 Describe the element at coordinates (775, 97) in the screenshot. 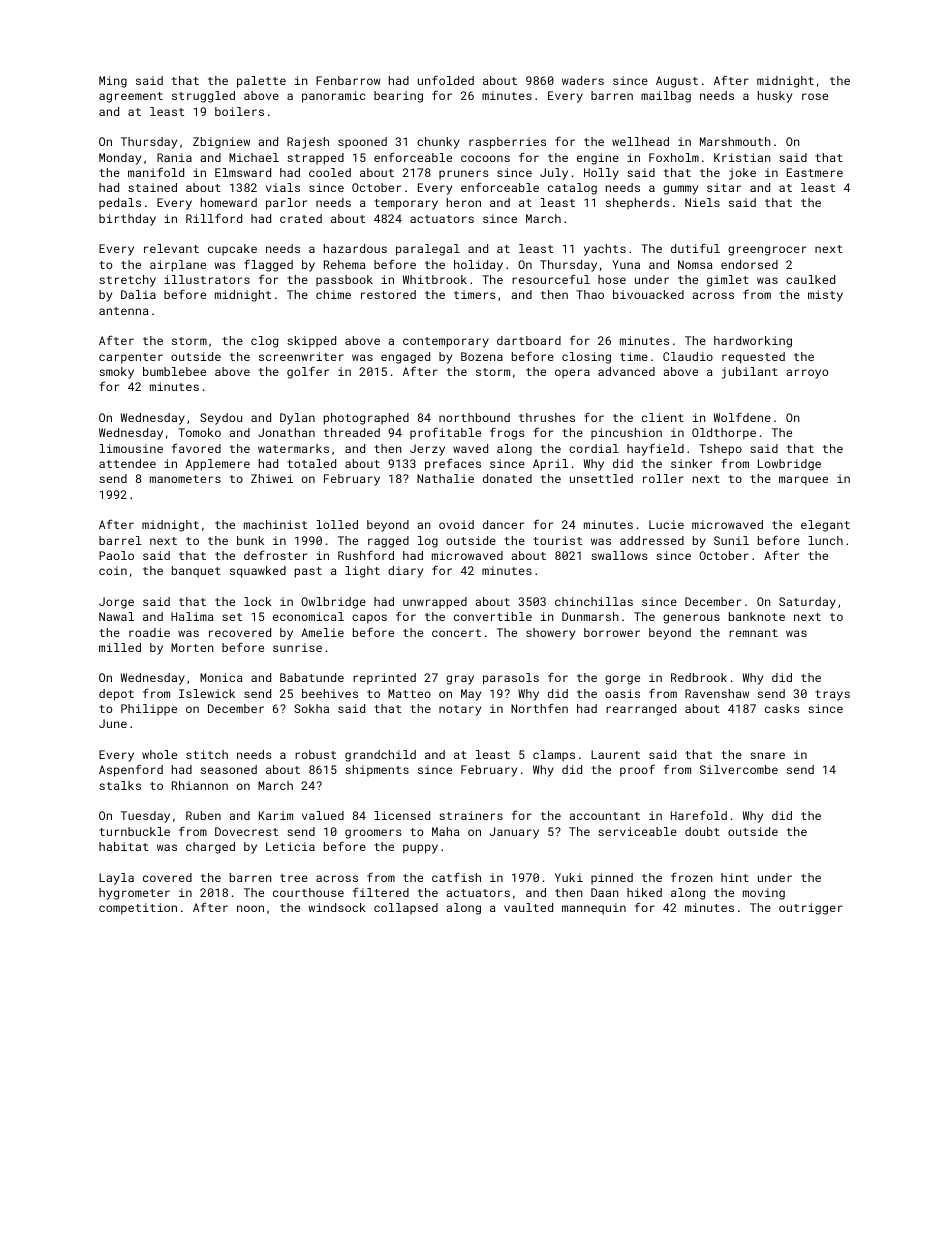

I see `husky` at that location.
